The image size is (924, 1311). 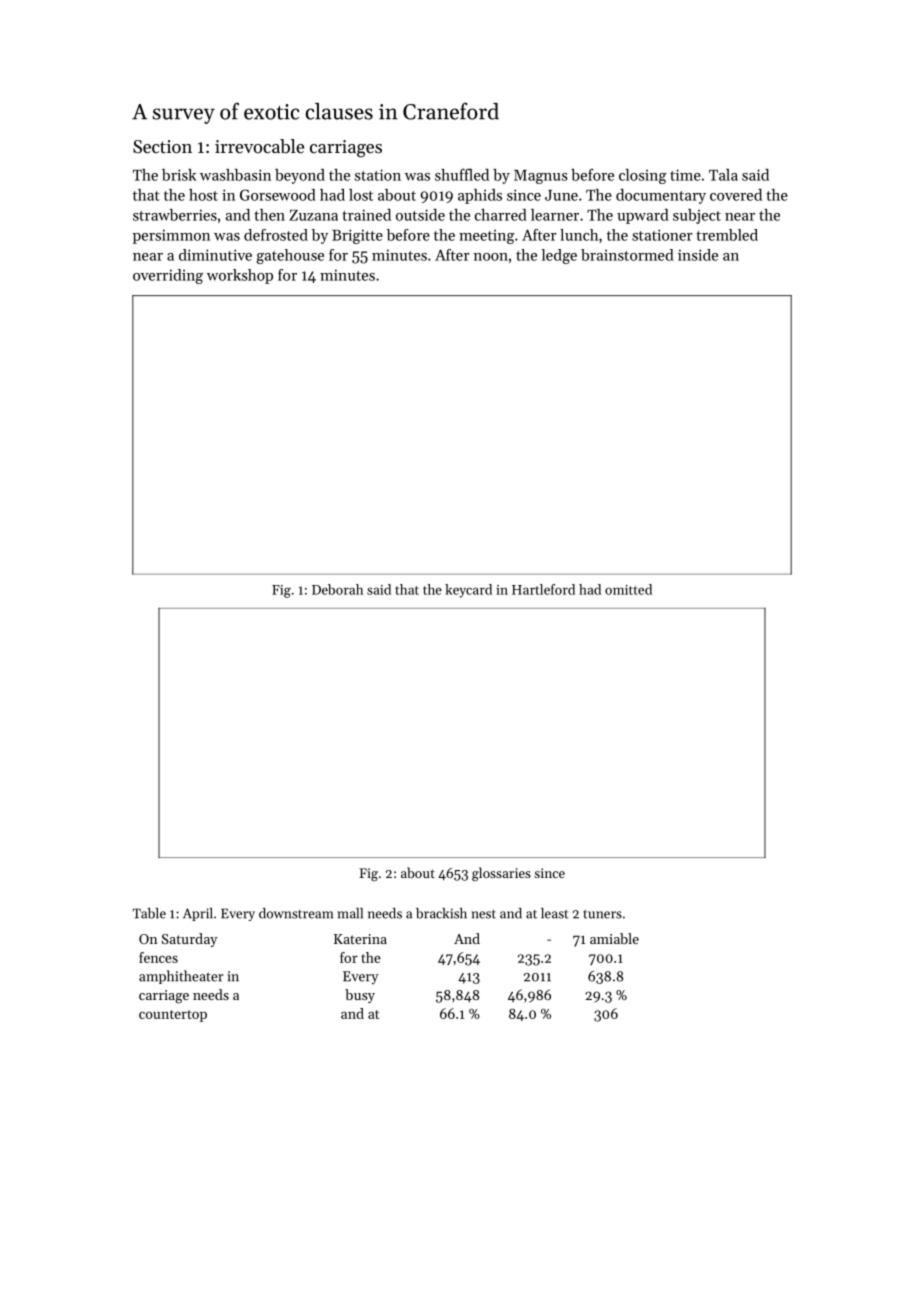 What do you see at coordinates (685, 175) in the document?
I see `time` at bounding box center [685, 175].
